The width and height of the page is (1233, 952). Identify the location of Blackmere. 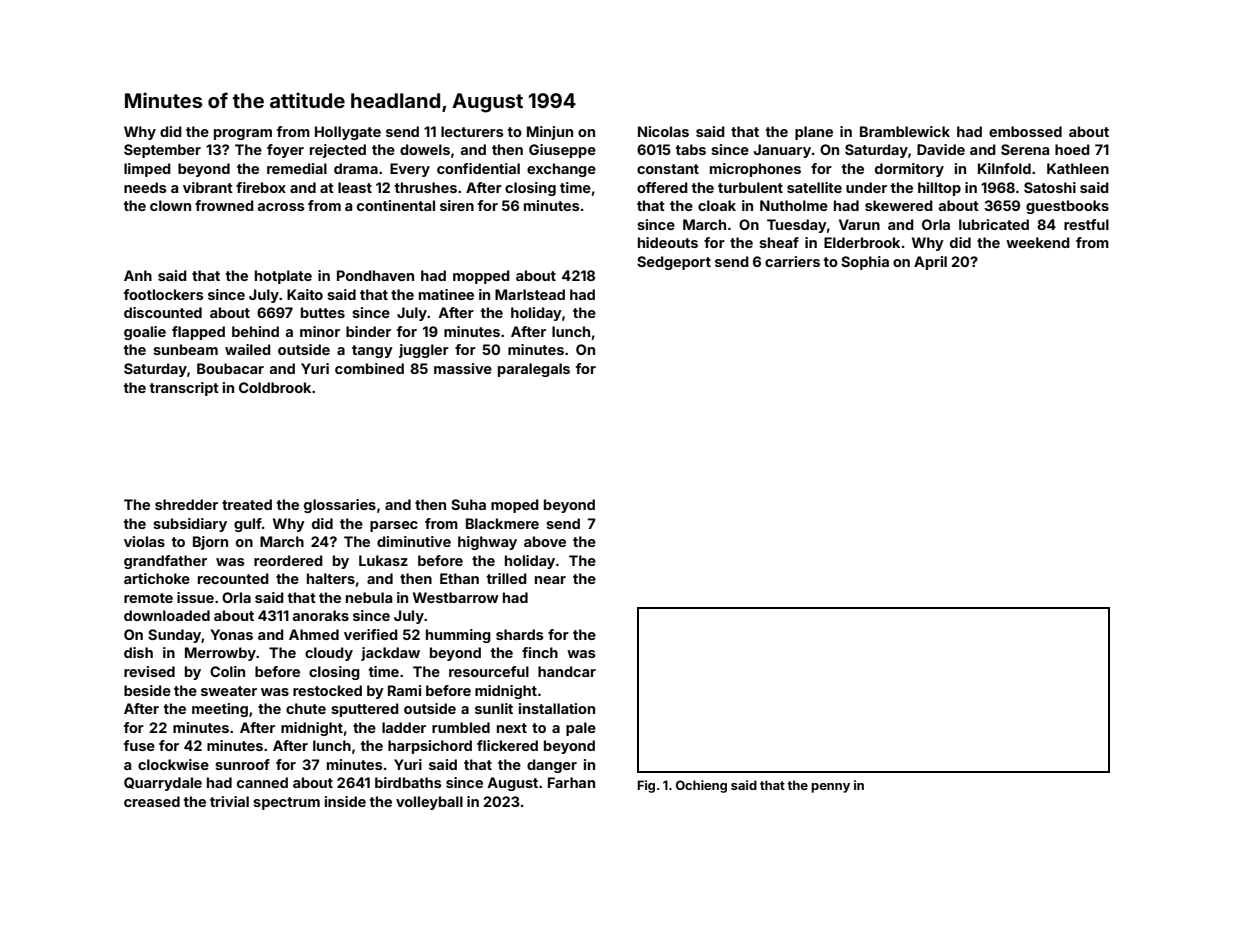
(502, 523).
